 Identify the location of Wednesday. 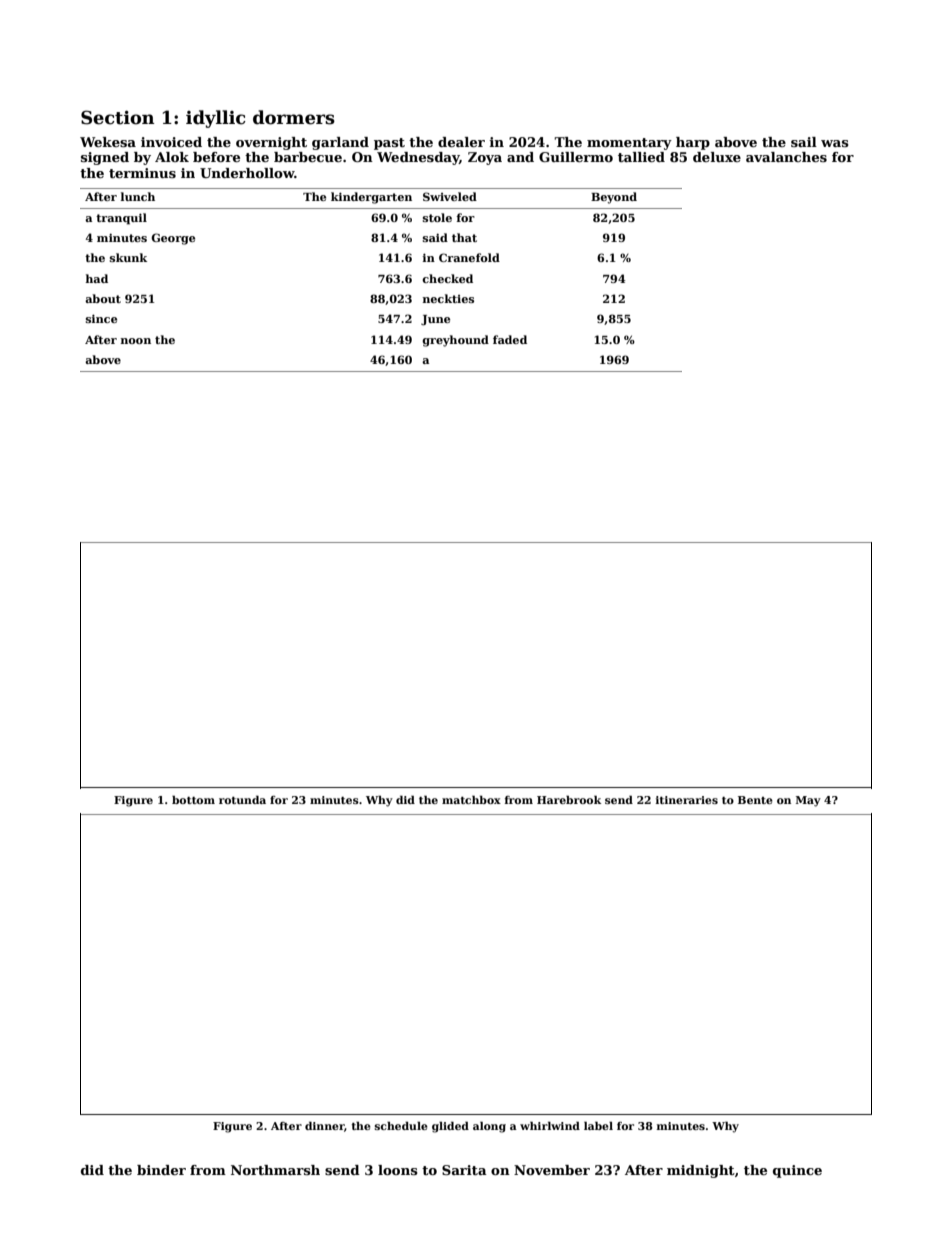
(418, 158).
